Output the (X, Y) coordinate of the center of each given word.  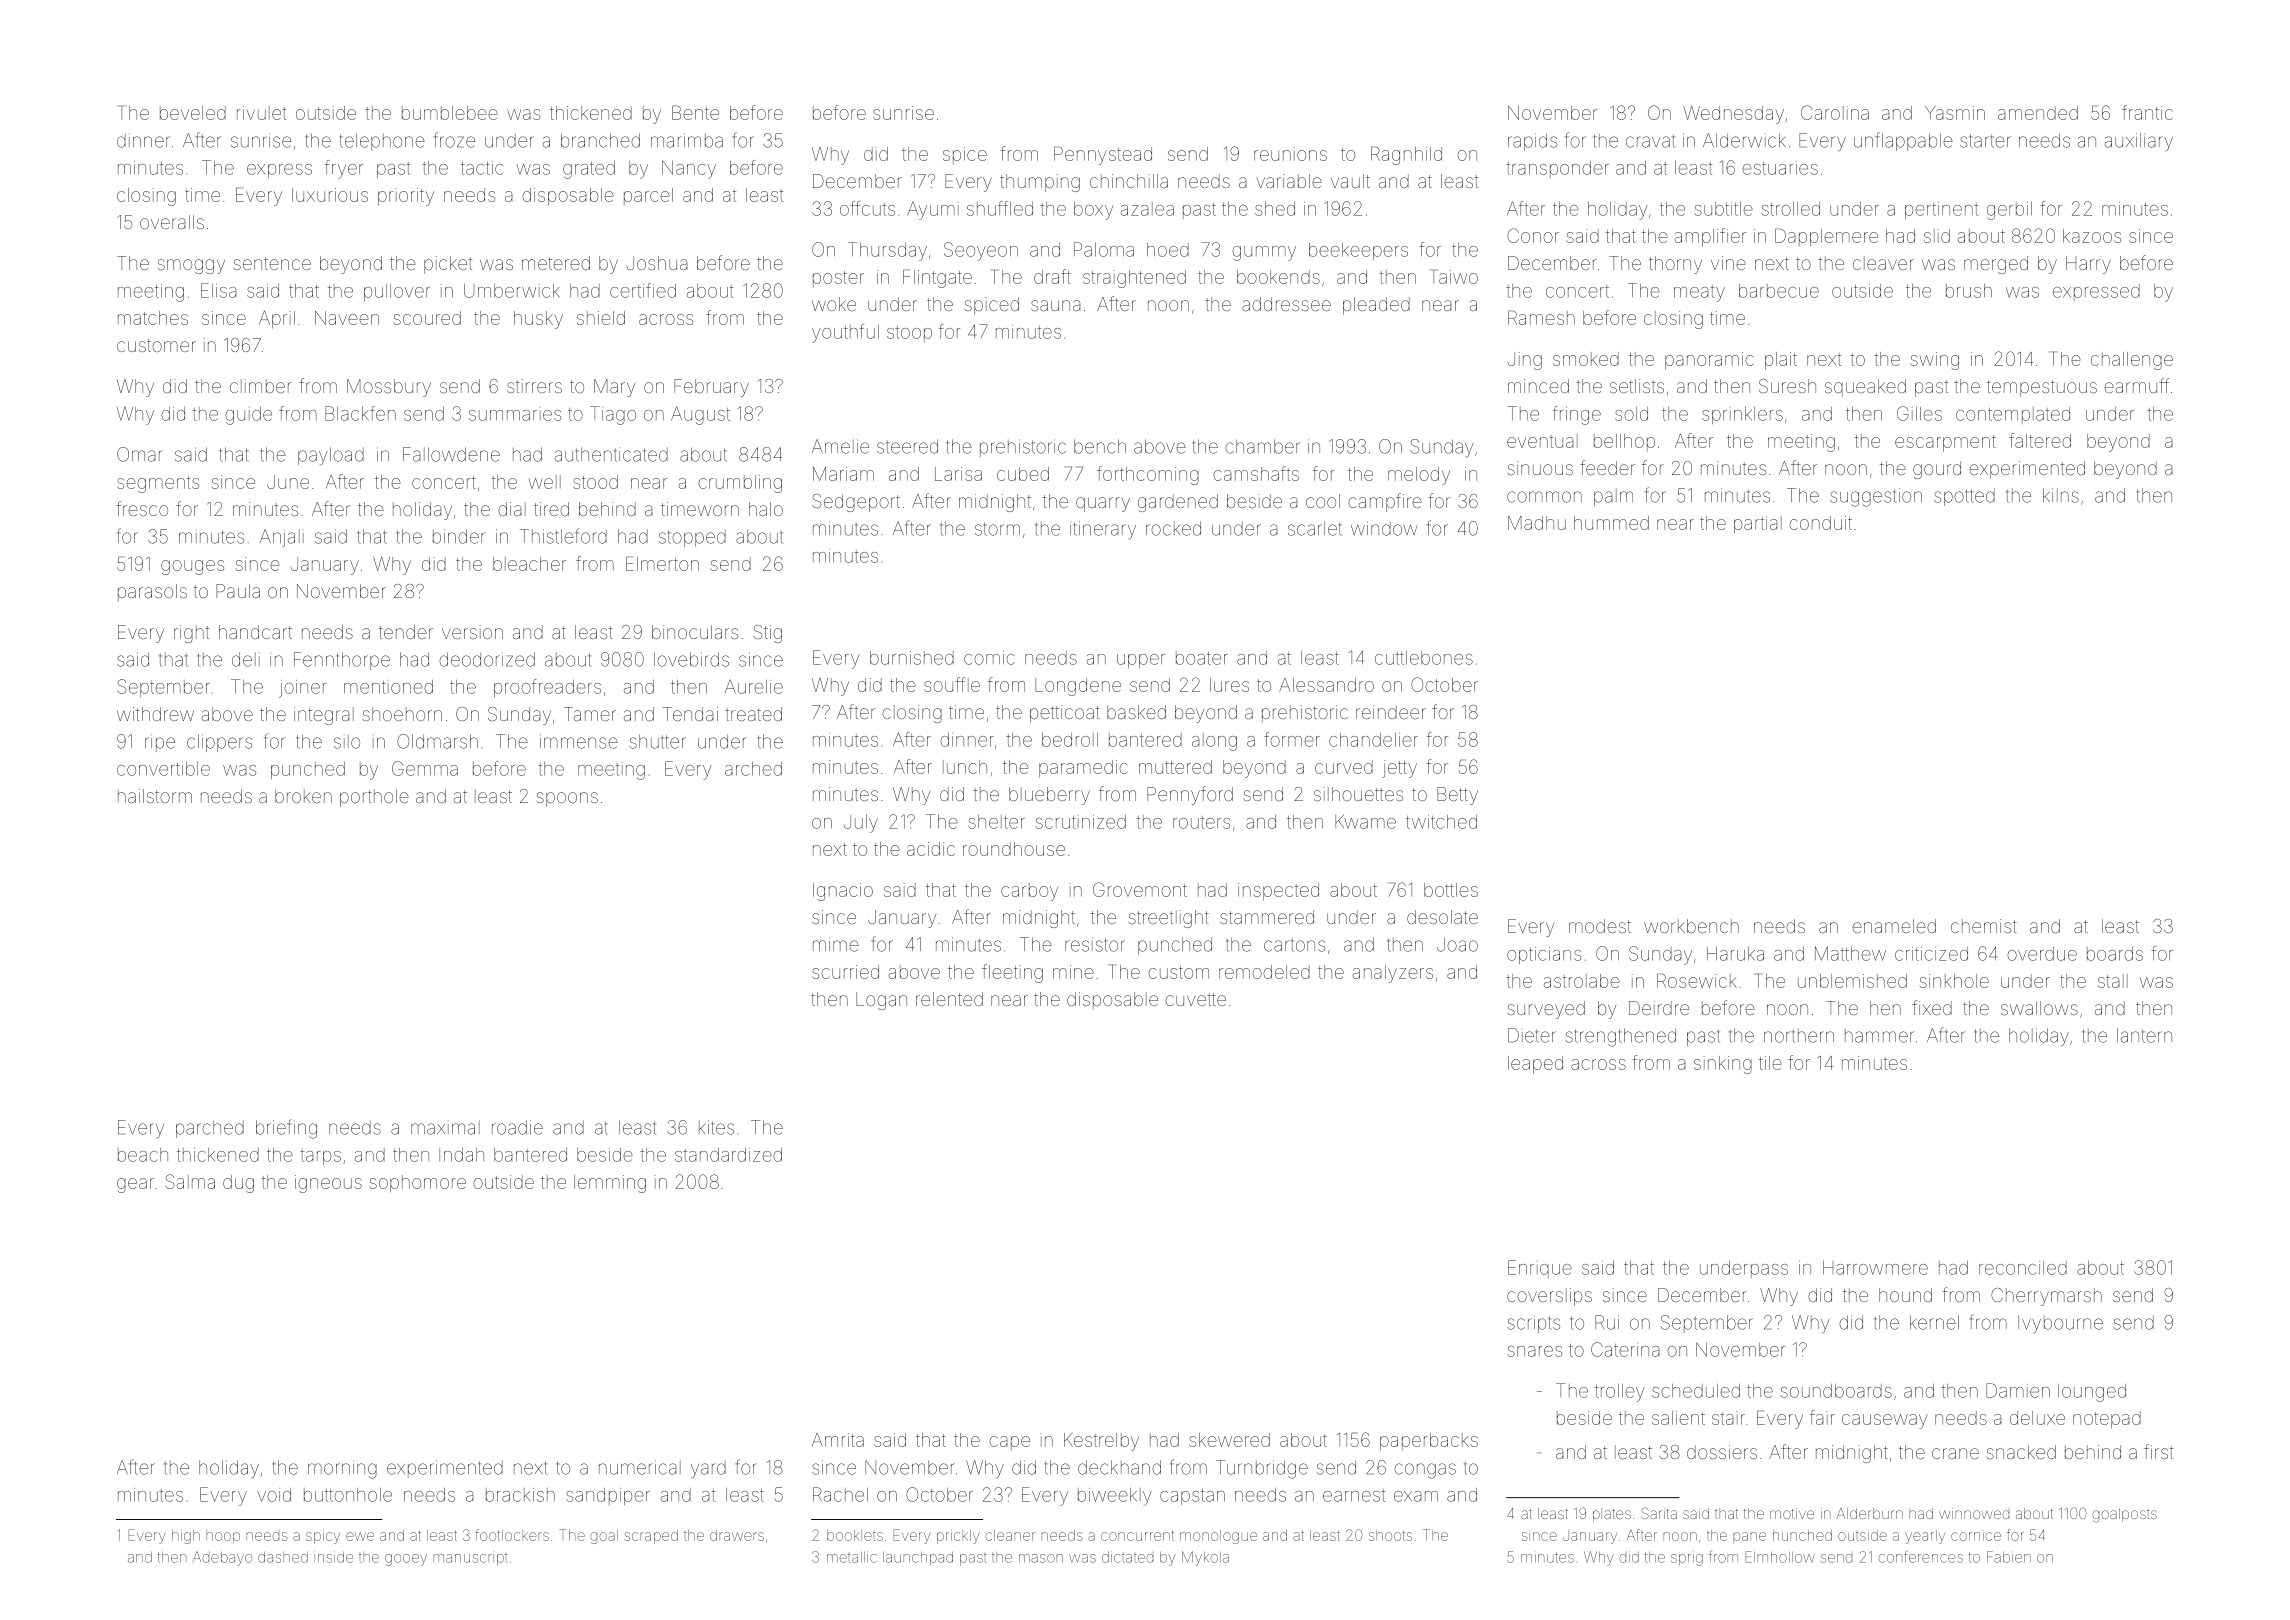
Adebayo (222, 1558)
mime (836, 944)
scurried (845, 972)
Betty (1457, 796)
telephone (382, 142)
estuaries (1780, 168)
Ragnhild (1406, 155)
